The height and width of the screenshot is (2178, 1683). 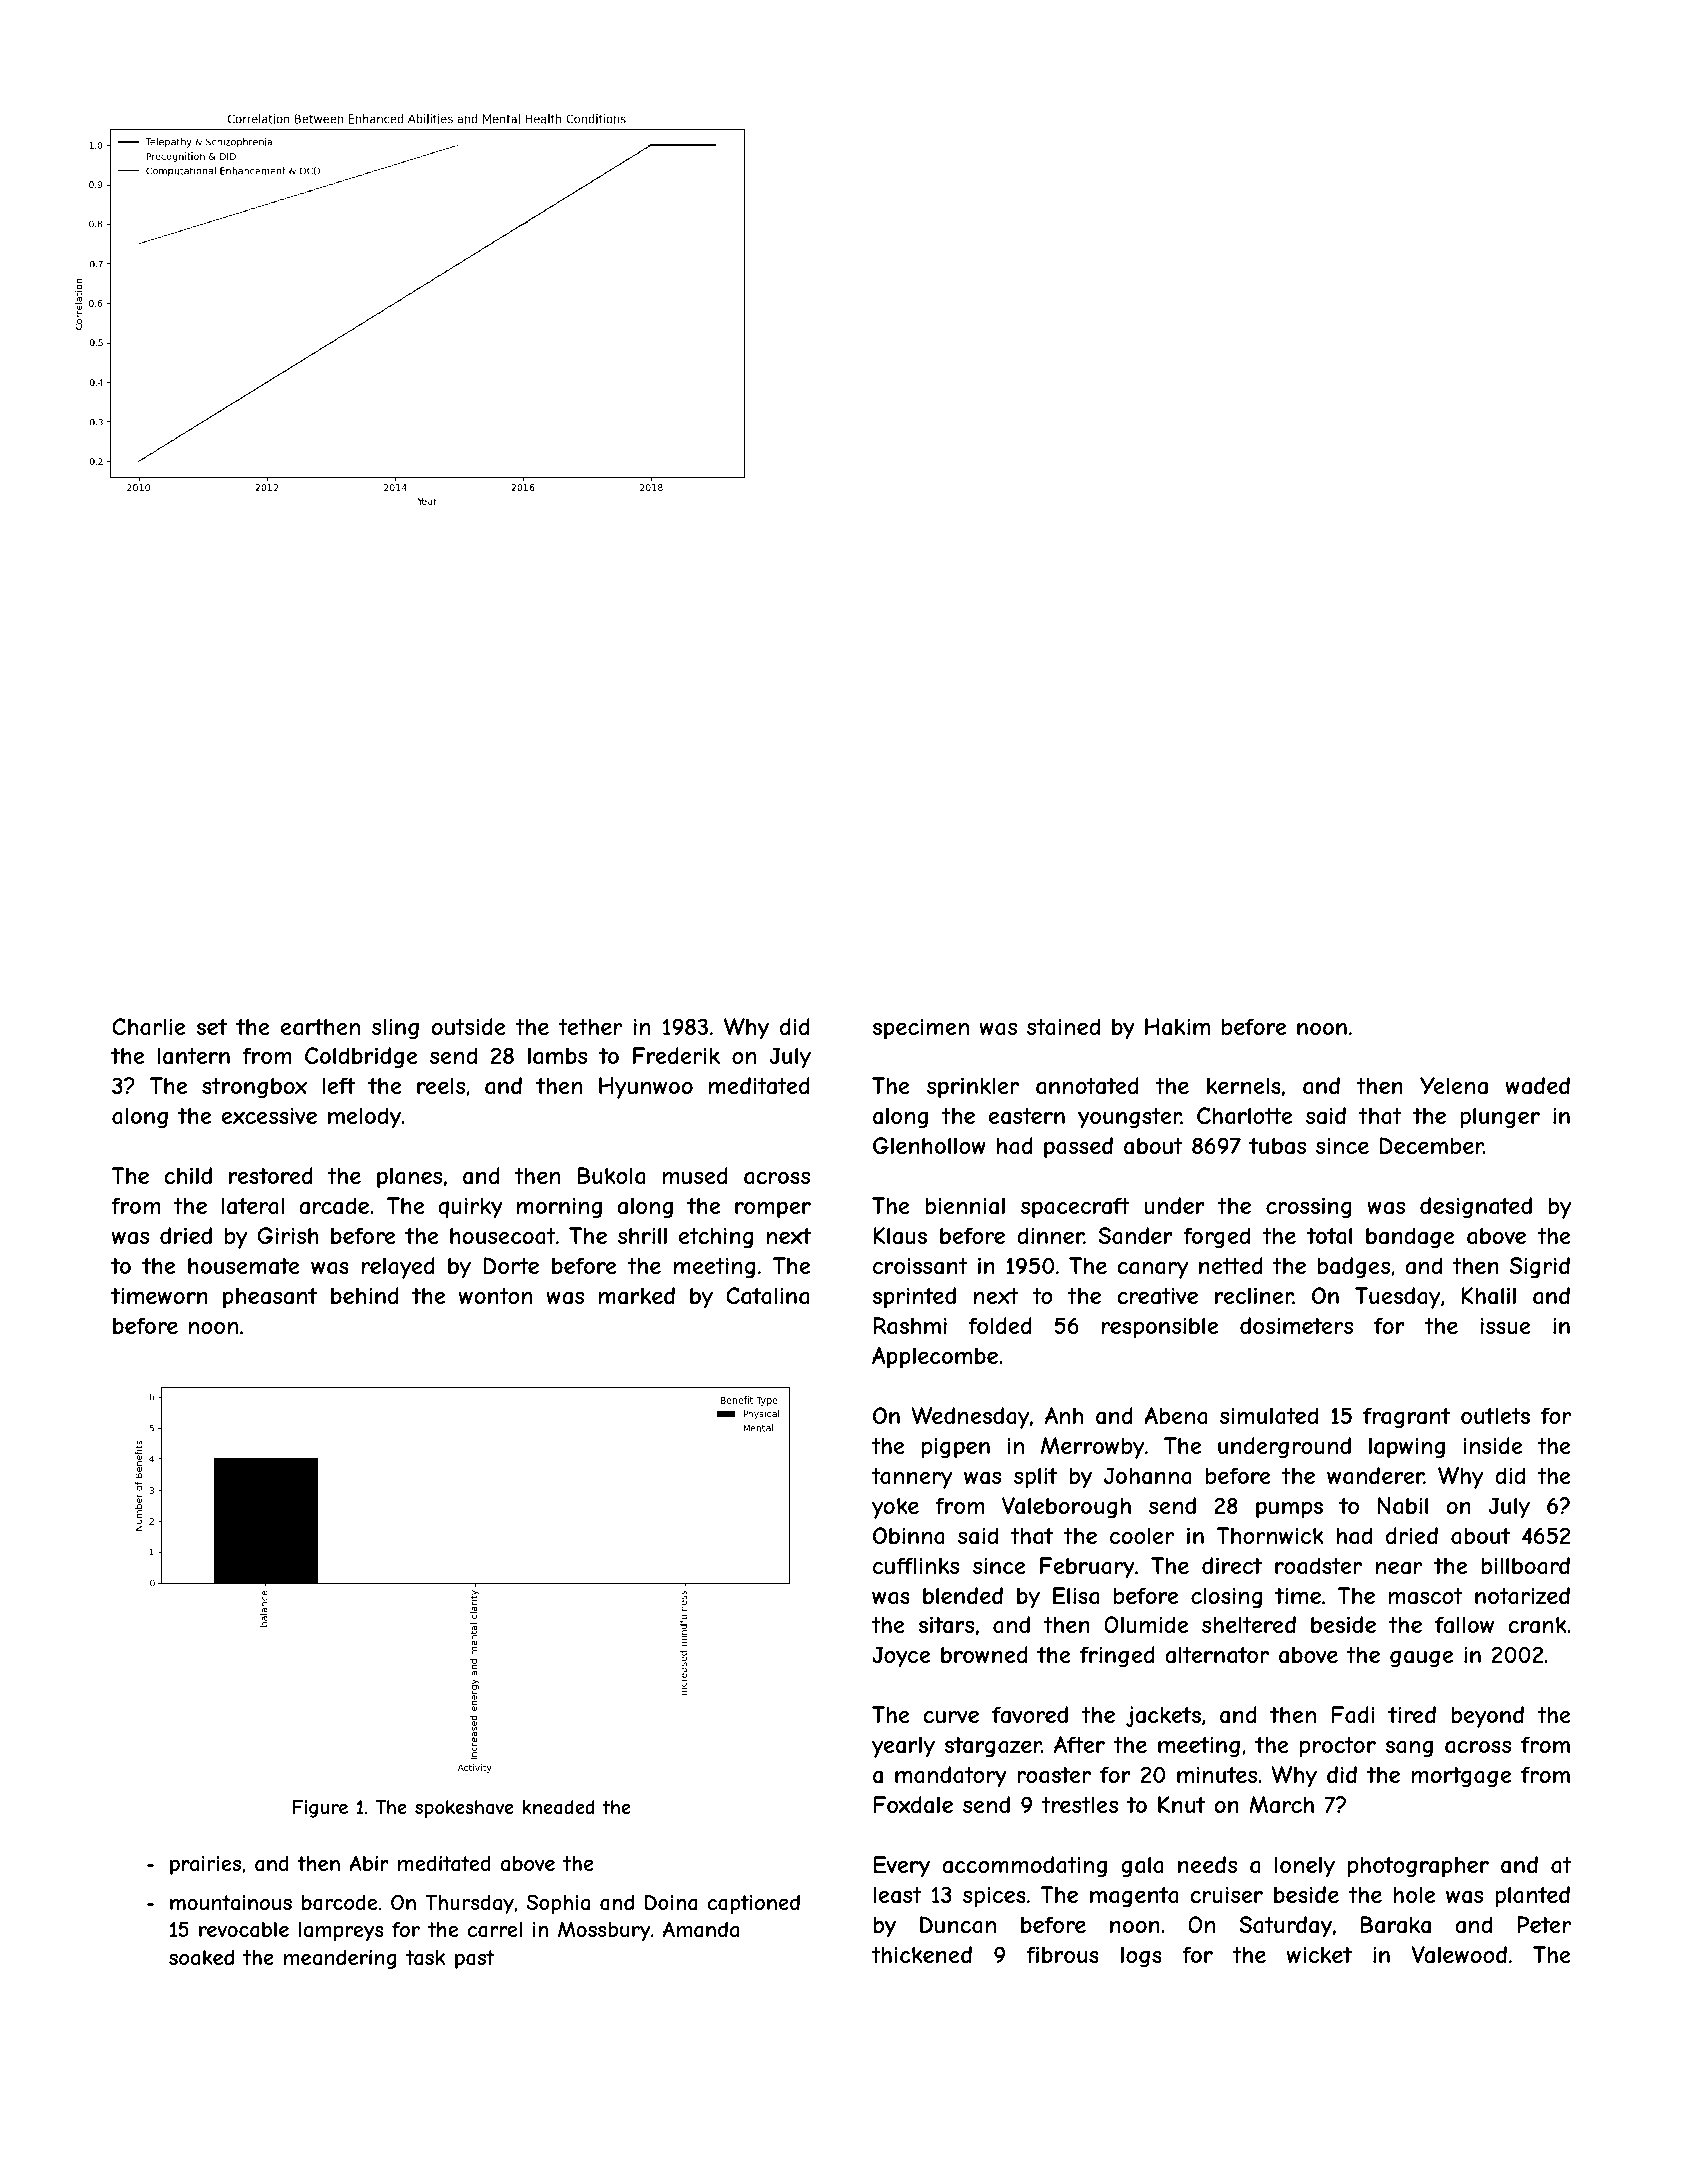 I want to click on set, so click(x=211, y=1027).
